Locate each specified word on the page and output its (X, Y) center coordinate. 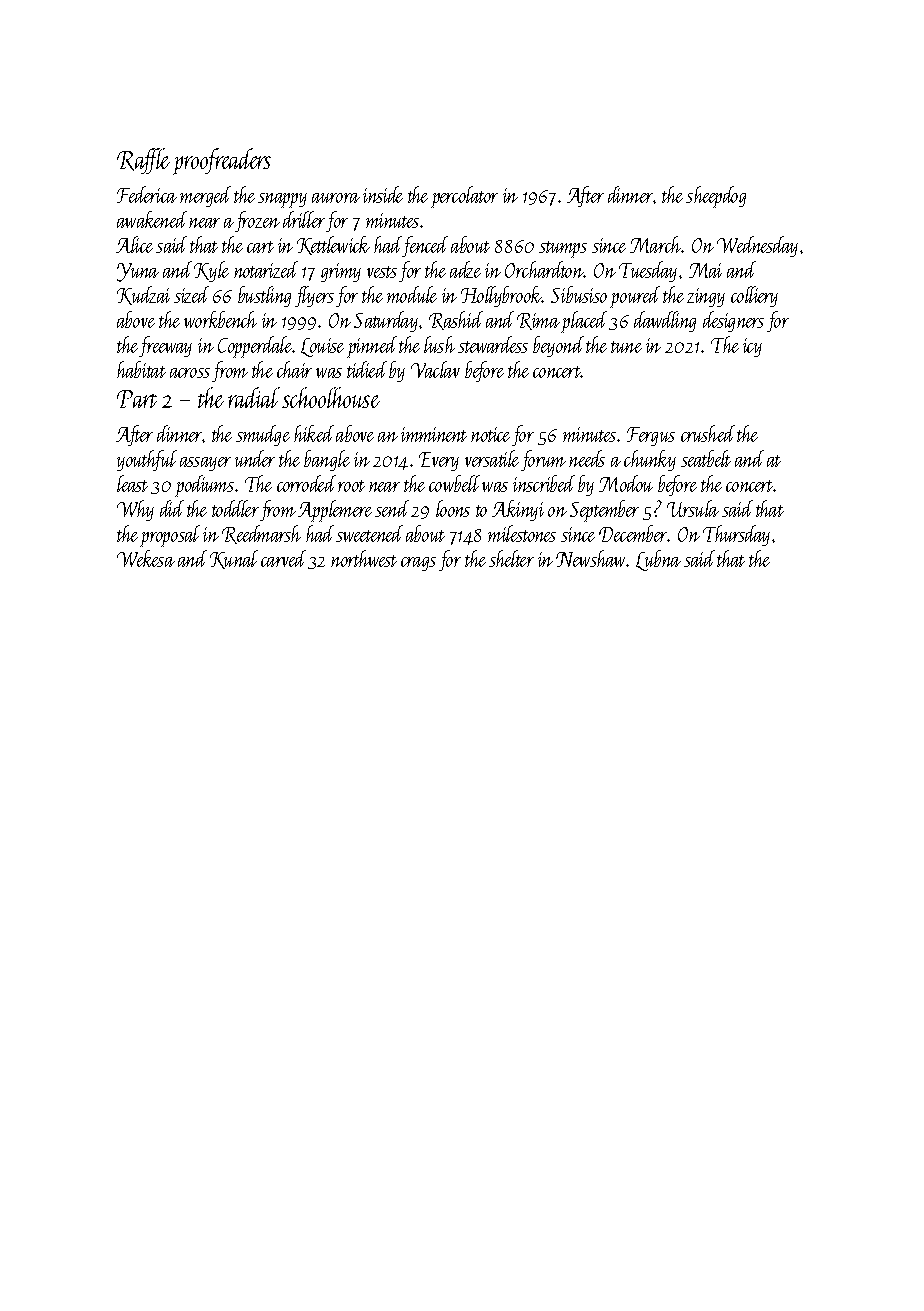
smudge (263, 435)
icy (752, 347)
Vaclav (435, 369)
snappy (282, 200)
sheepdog (716, 197)
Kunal (234, 559)
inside (383, 194)
